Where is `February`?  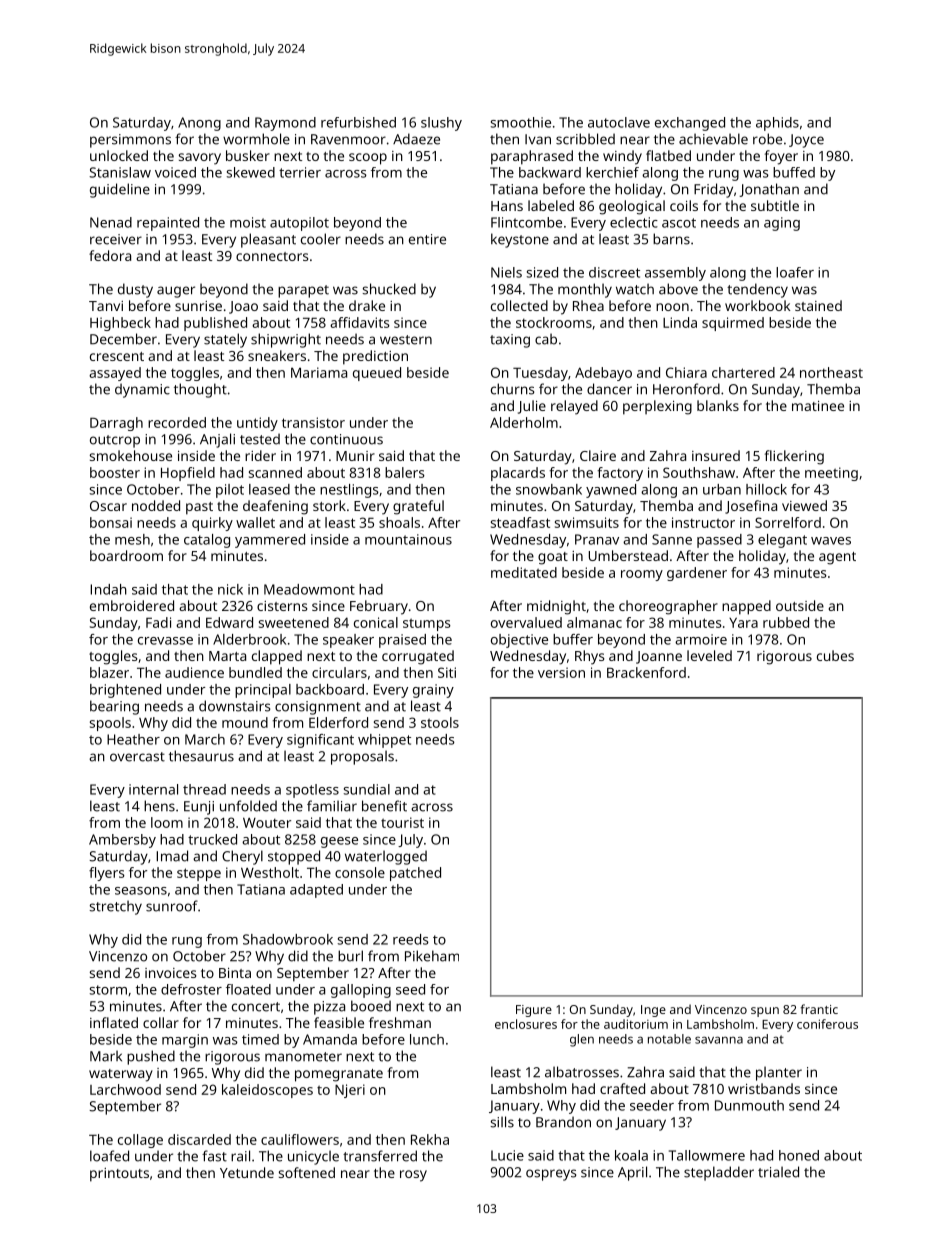 February is located at coordinates (379, 607).
